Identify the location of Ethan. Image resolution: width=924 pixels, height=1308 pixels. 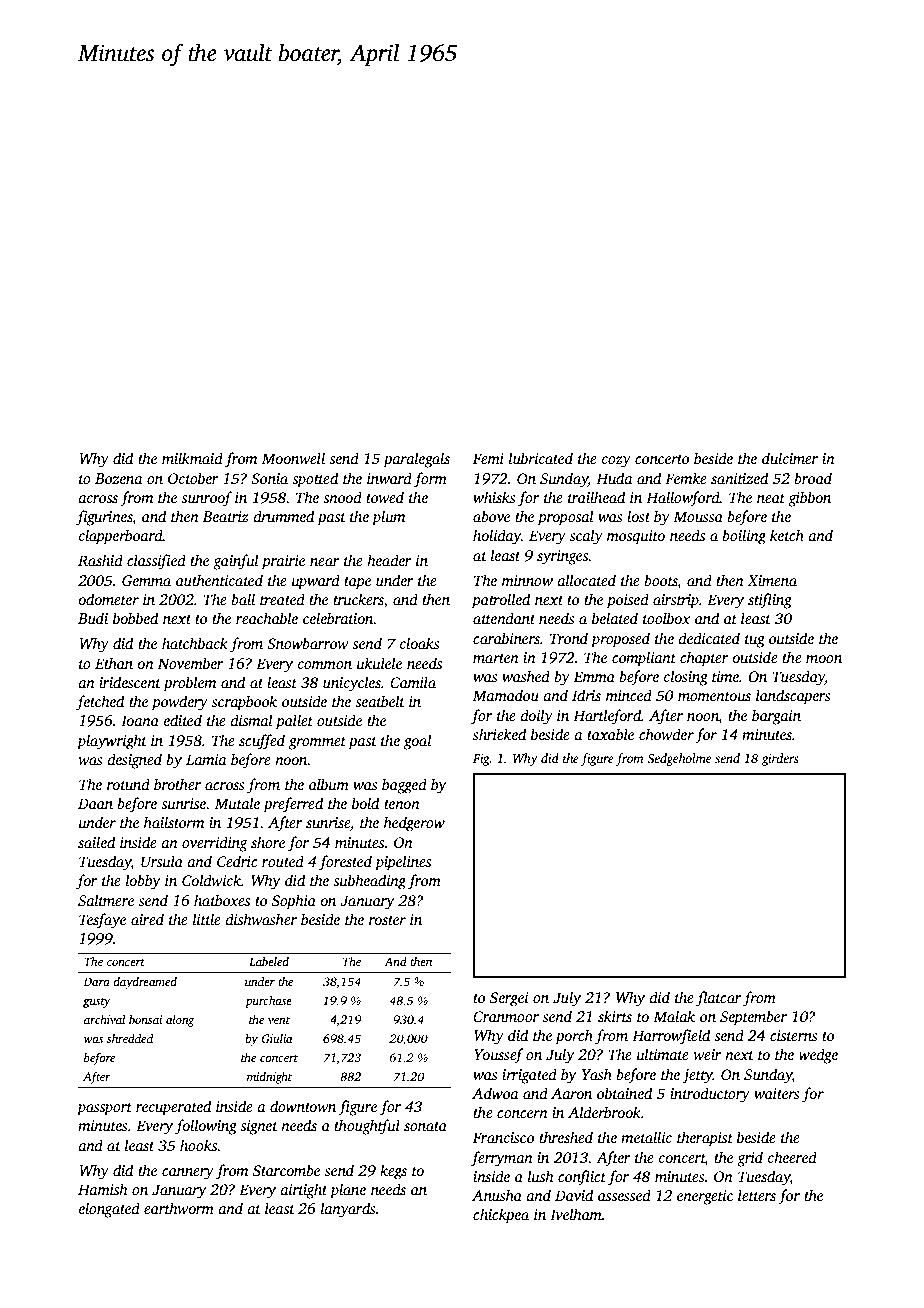
(114, 663).
